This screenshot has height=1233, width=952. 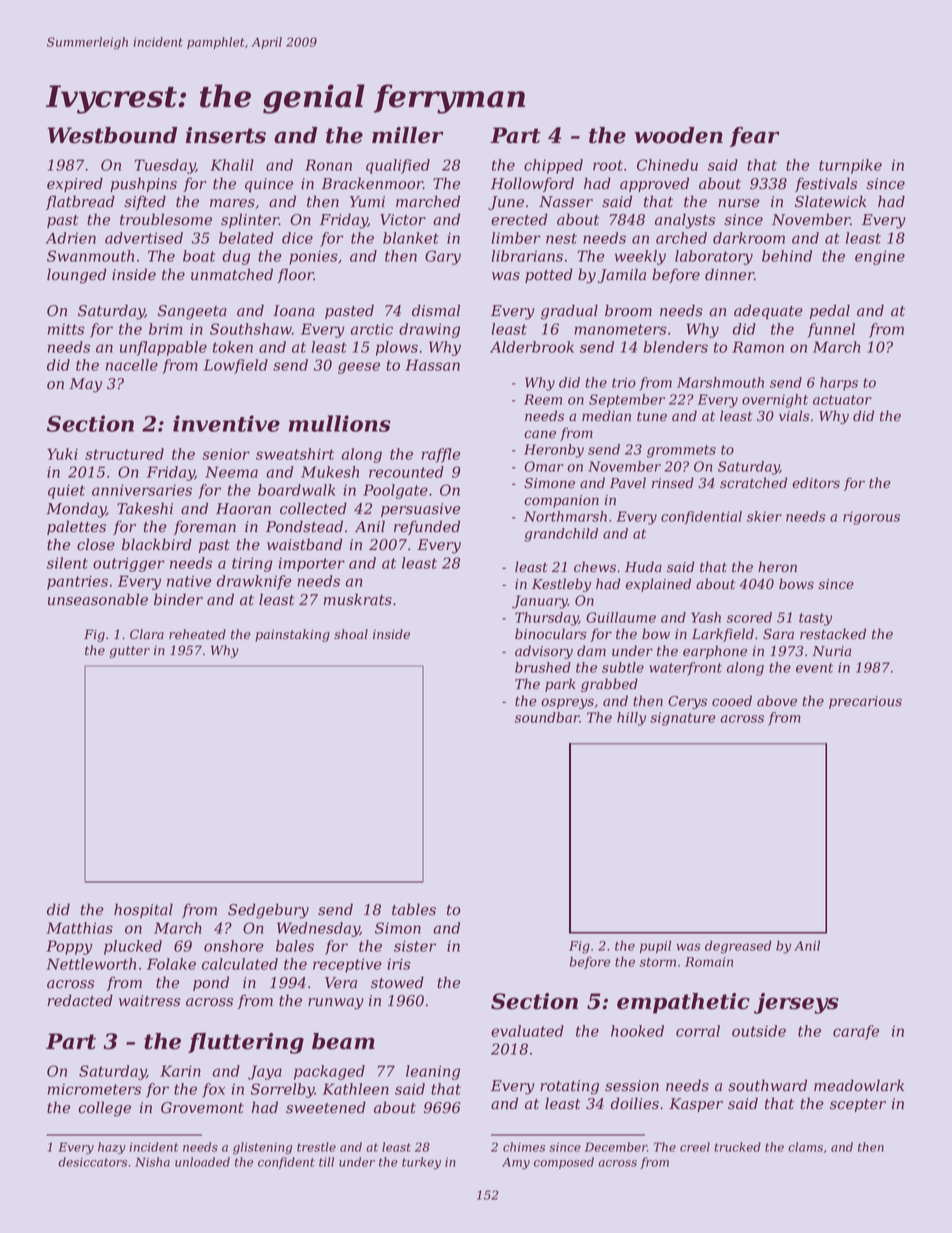 I want to click on trucked, so click(x=737, y=1147).
